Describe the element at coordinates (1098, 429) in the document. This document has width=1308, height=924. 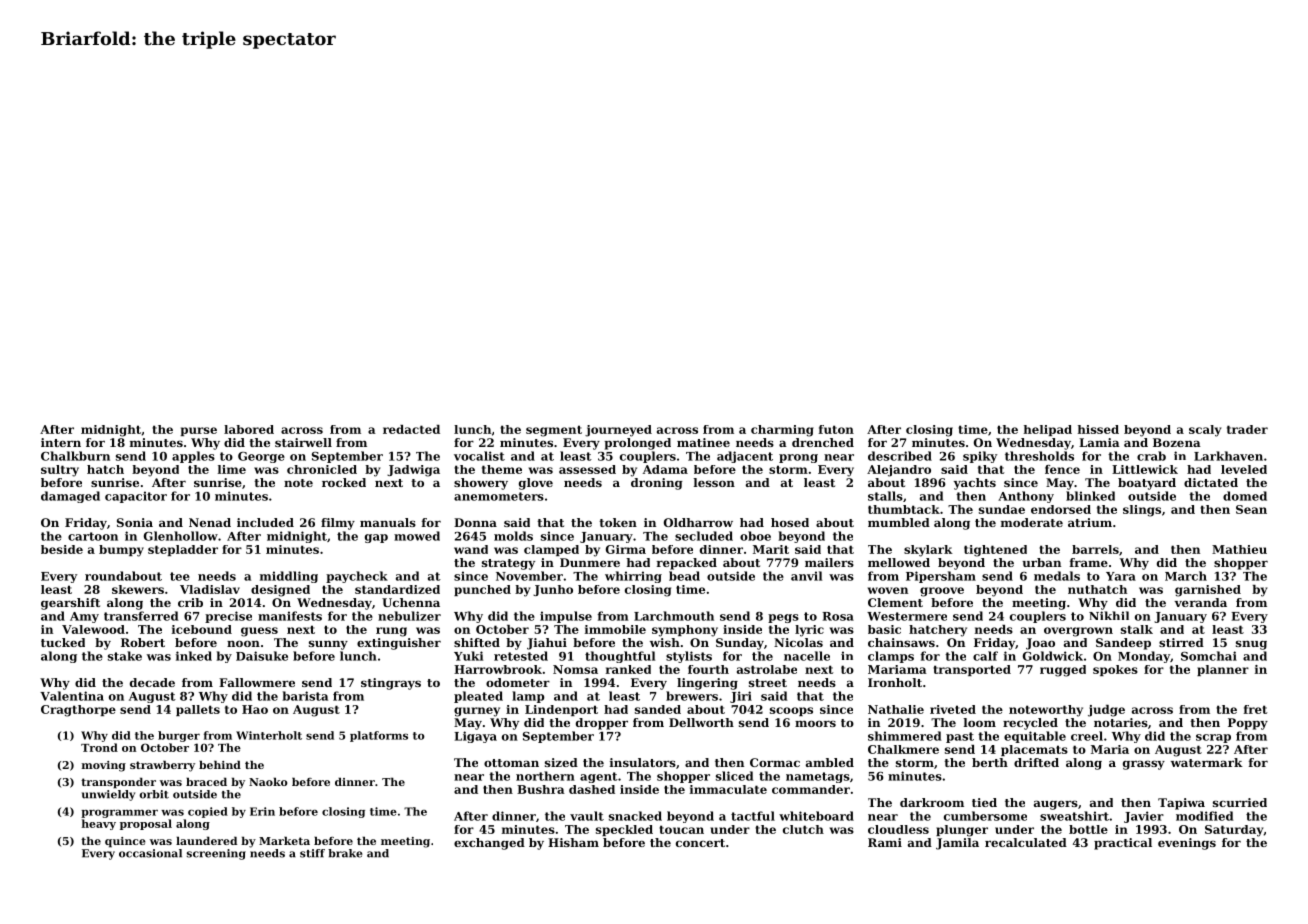
I see `hissed` at that location.
